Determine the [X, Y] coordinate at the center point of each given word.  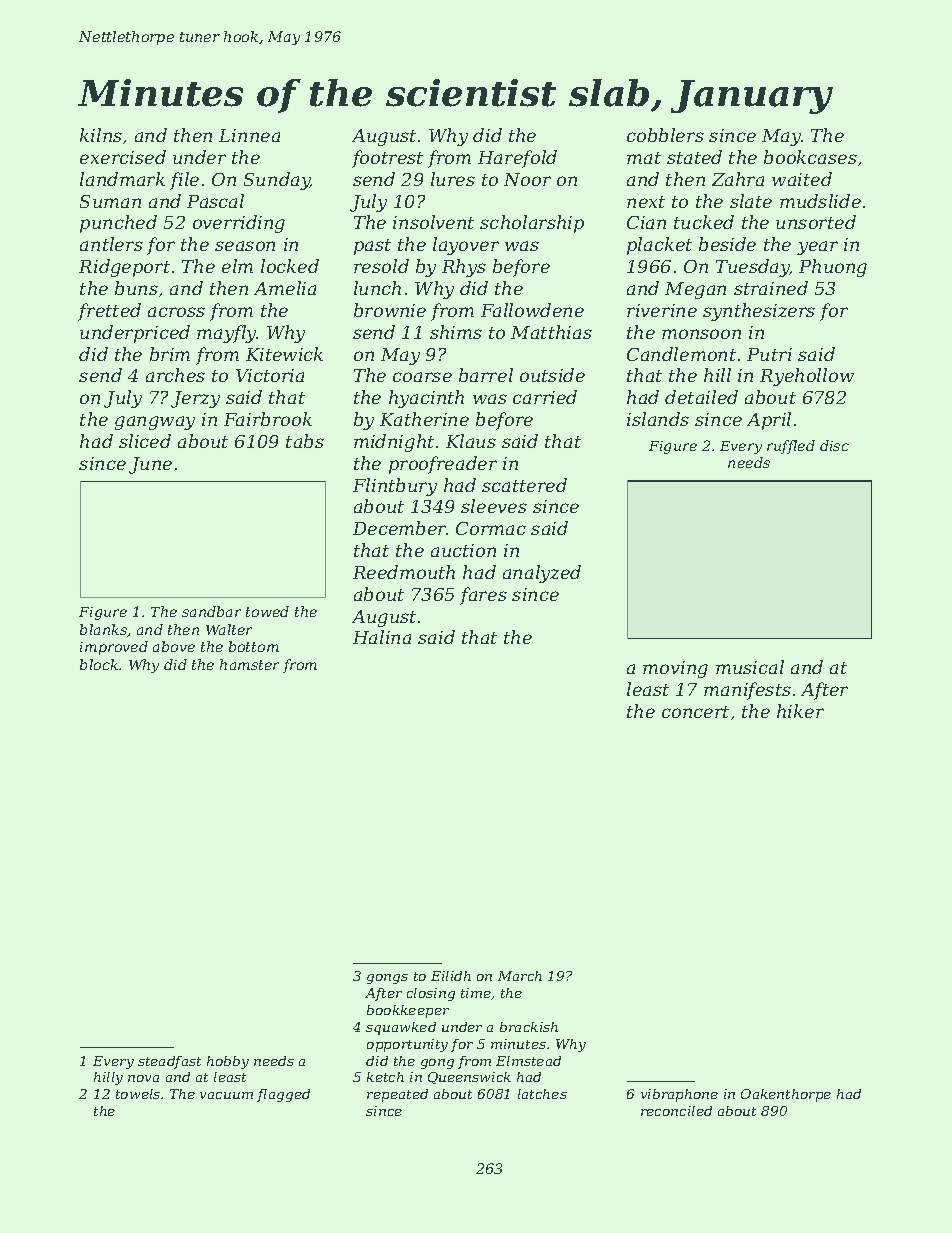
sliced [145, 441]
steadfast [169, 1062]
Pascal [215, 201]
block [99, 664]
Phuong [833, 268]
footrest [387, 159]
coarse [422, 377]
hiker [800, 711]
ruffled [791, 447]
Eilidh [451, 976]
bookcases [810, 157]
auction [463, 550]
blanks [103, 629]
